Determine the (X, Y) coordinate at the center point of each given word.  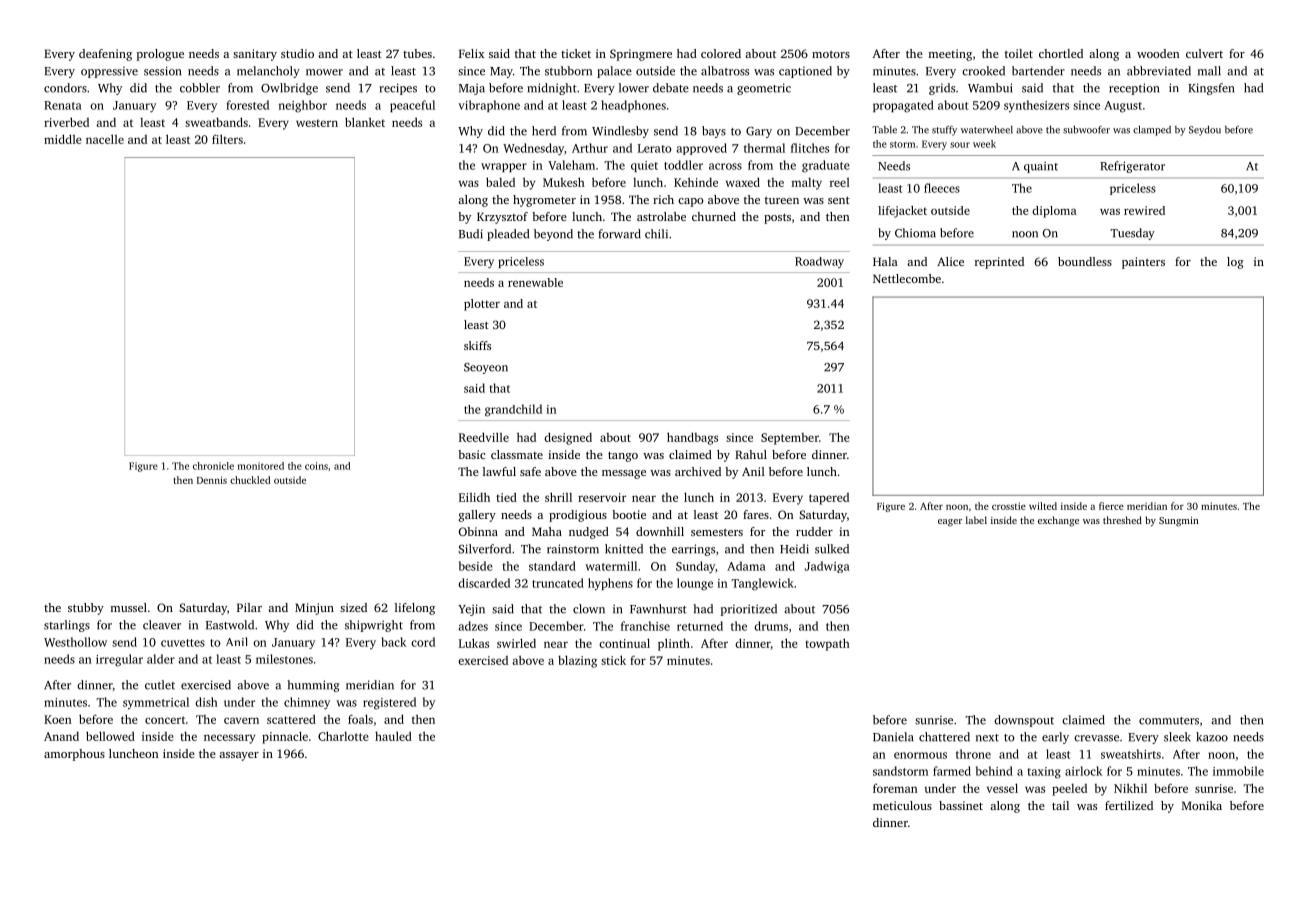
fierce (1111, 506)
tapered (829, 499)
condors (65, 88)
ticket (576, 53)
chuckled (250, 480)
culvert (1204, 53)
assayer (239, 756)
